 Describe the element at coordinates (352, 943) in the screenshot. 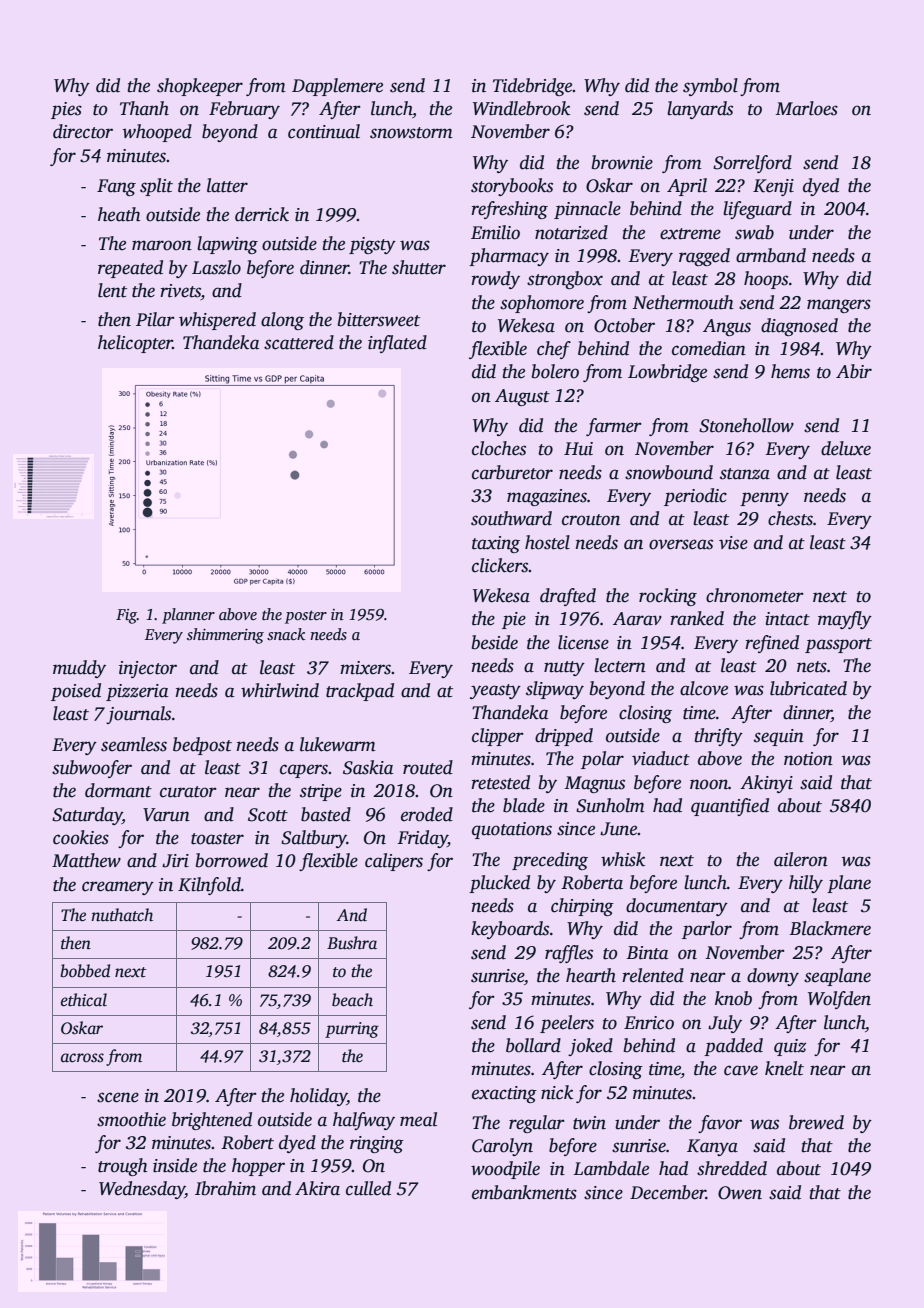

I see `Bushra` at that location.
